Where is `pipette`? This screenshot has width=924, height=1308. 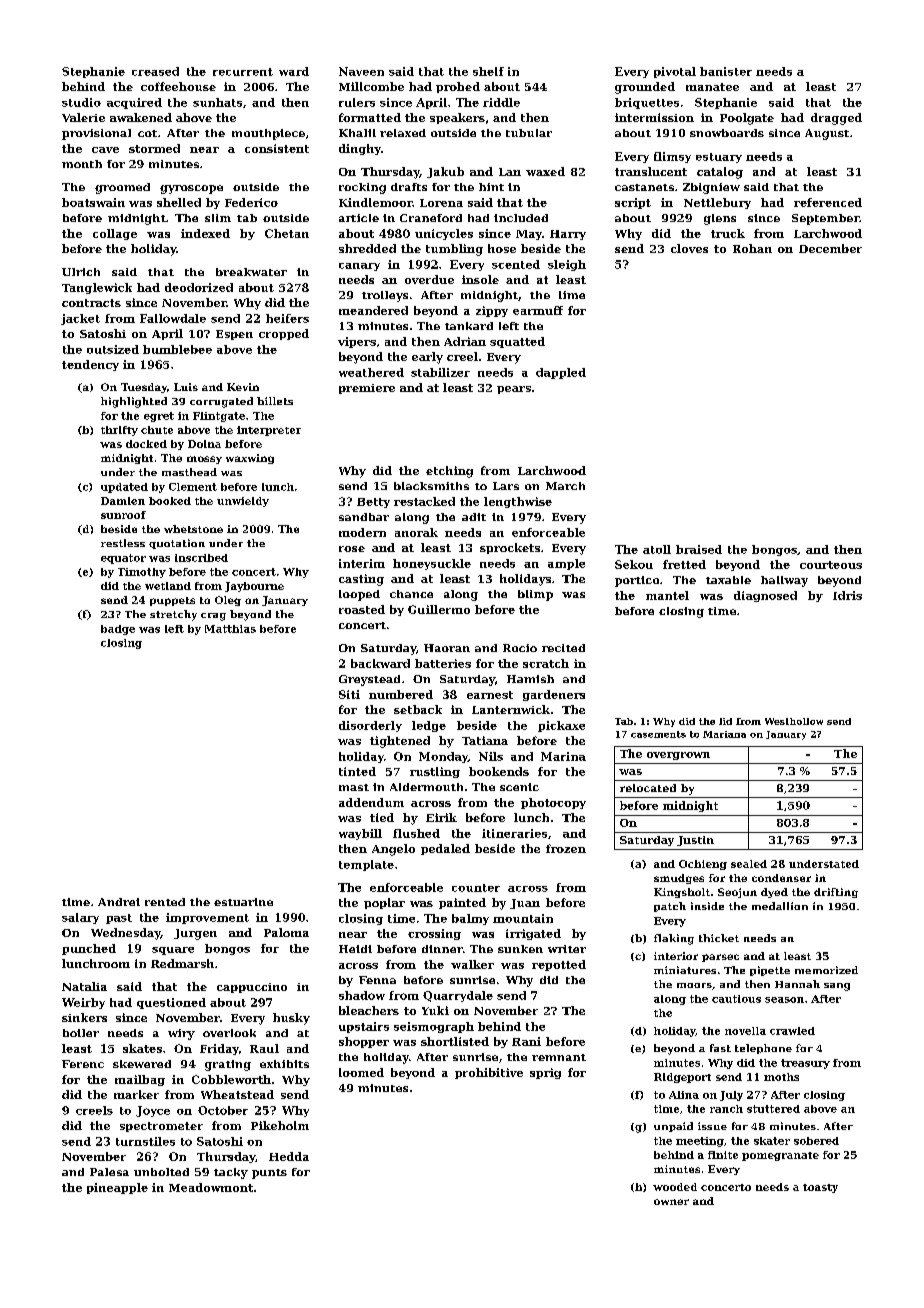
pipette is located at coordinates (770, 971).
